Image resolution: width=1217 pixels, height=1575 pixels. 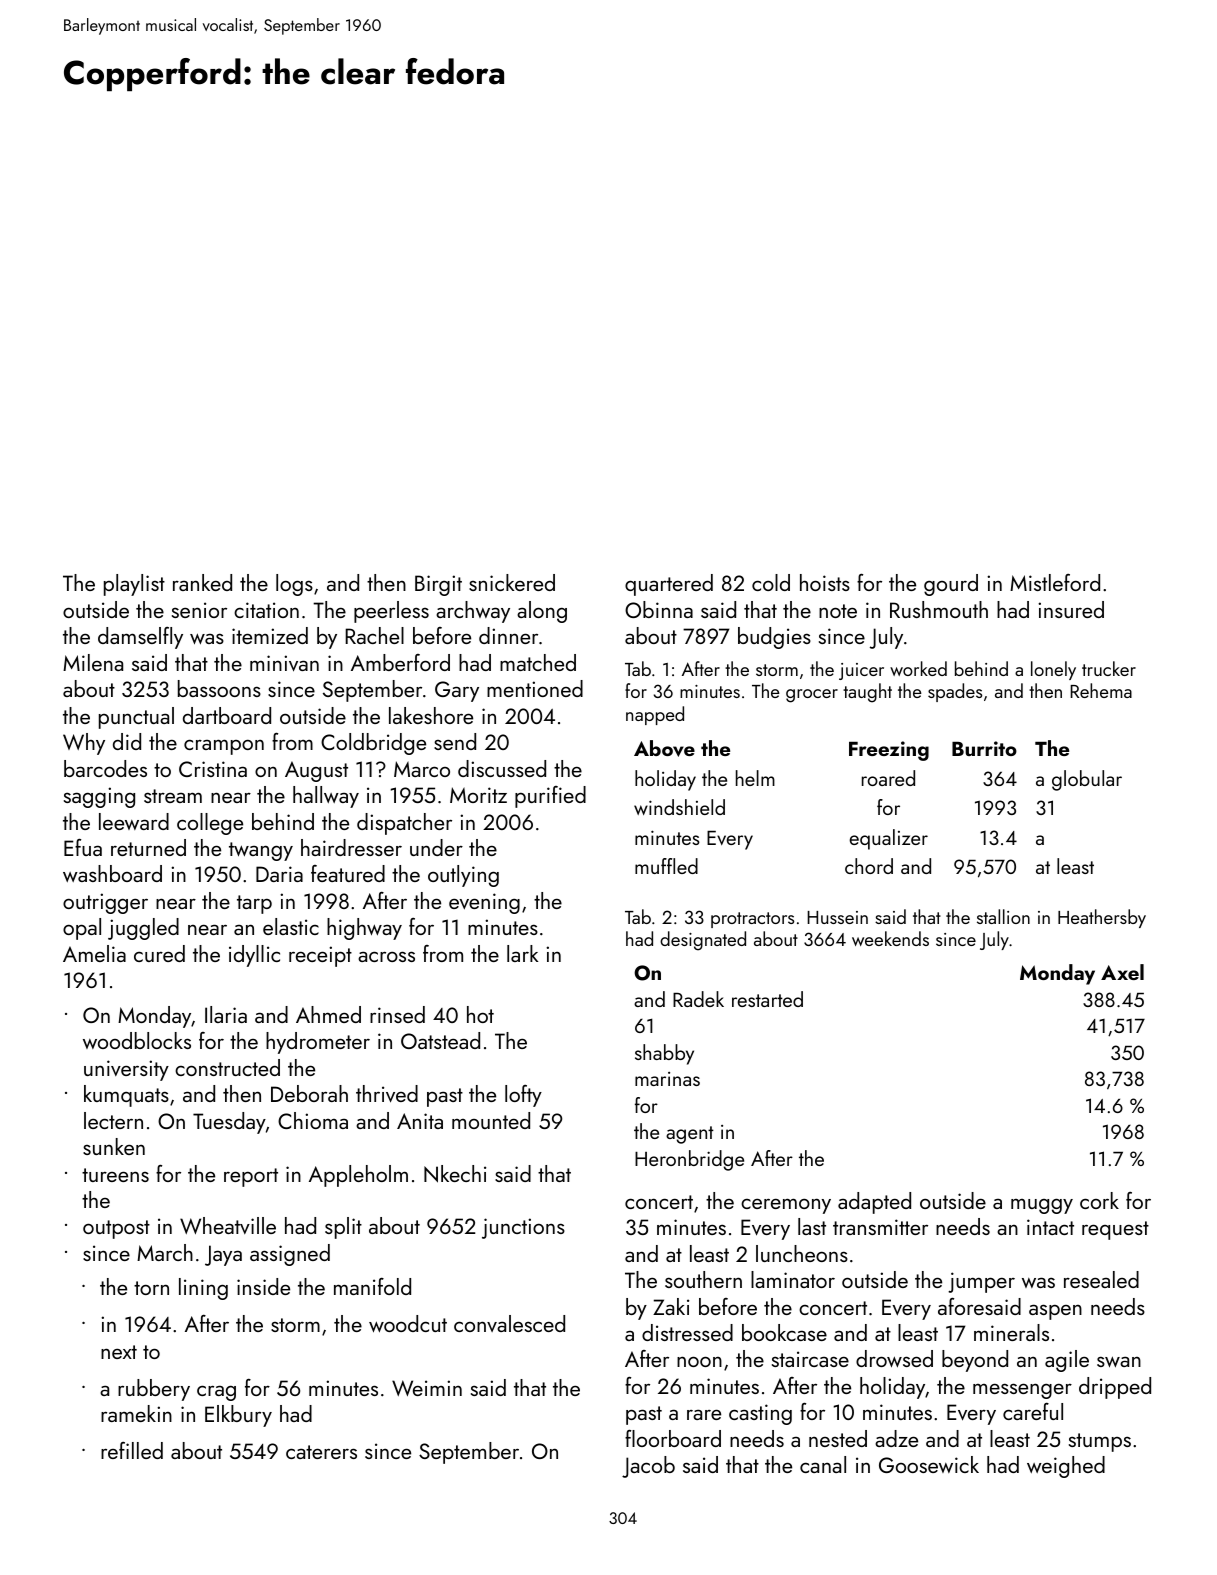 I want to click on playlist, so click(x=134, y=585).
